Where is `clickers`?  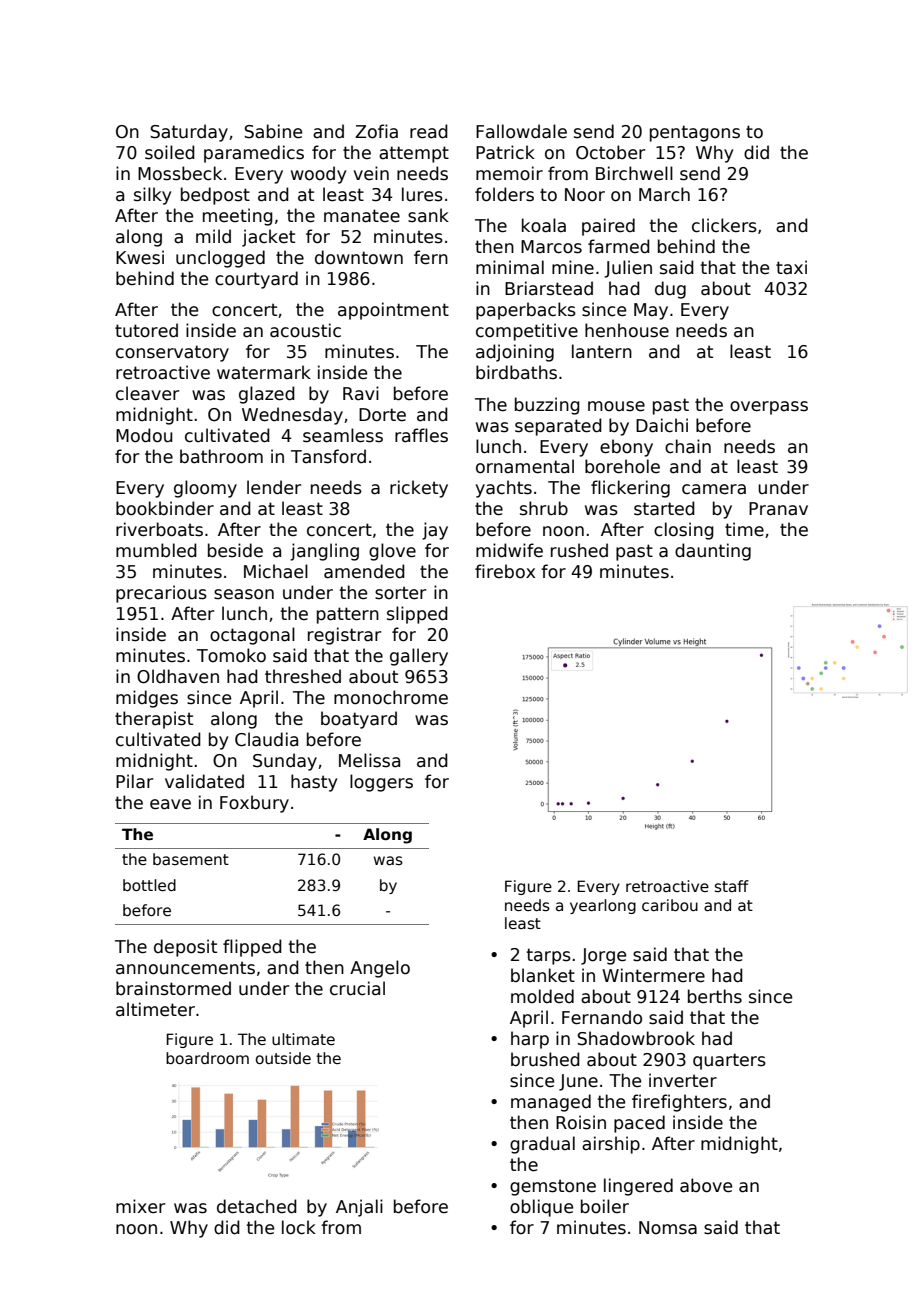
clickers is located at coordinates (724, 225).
